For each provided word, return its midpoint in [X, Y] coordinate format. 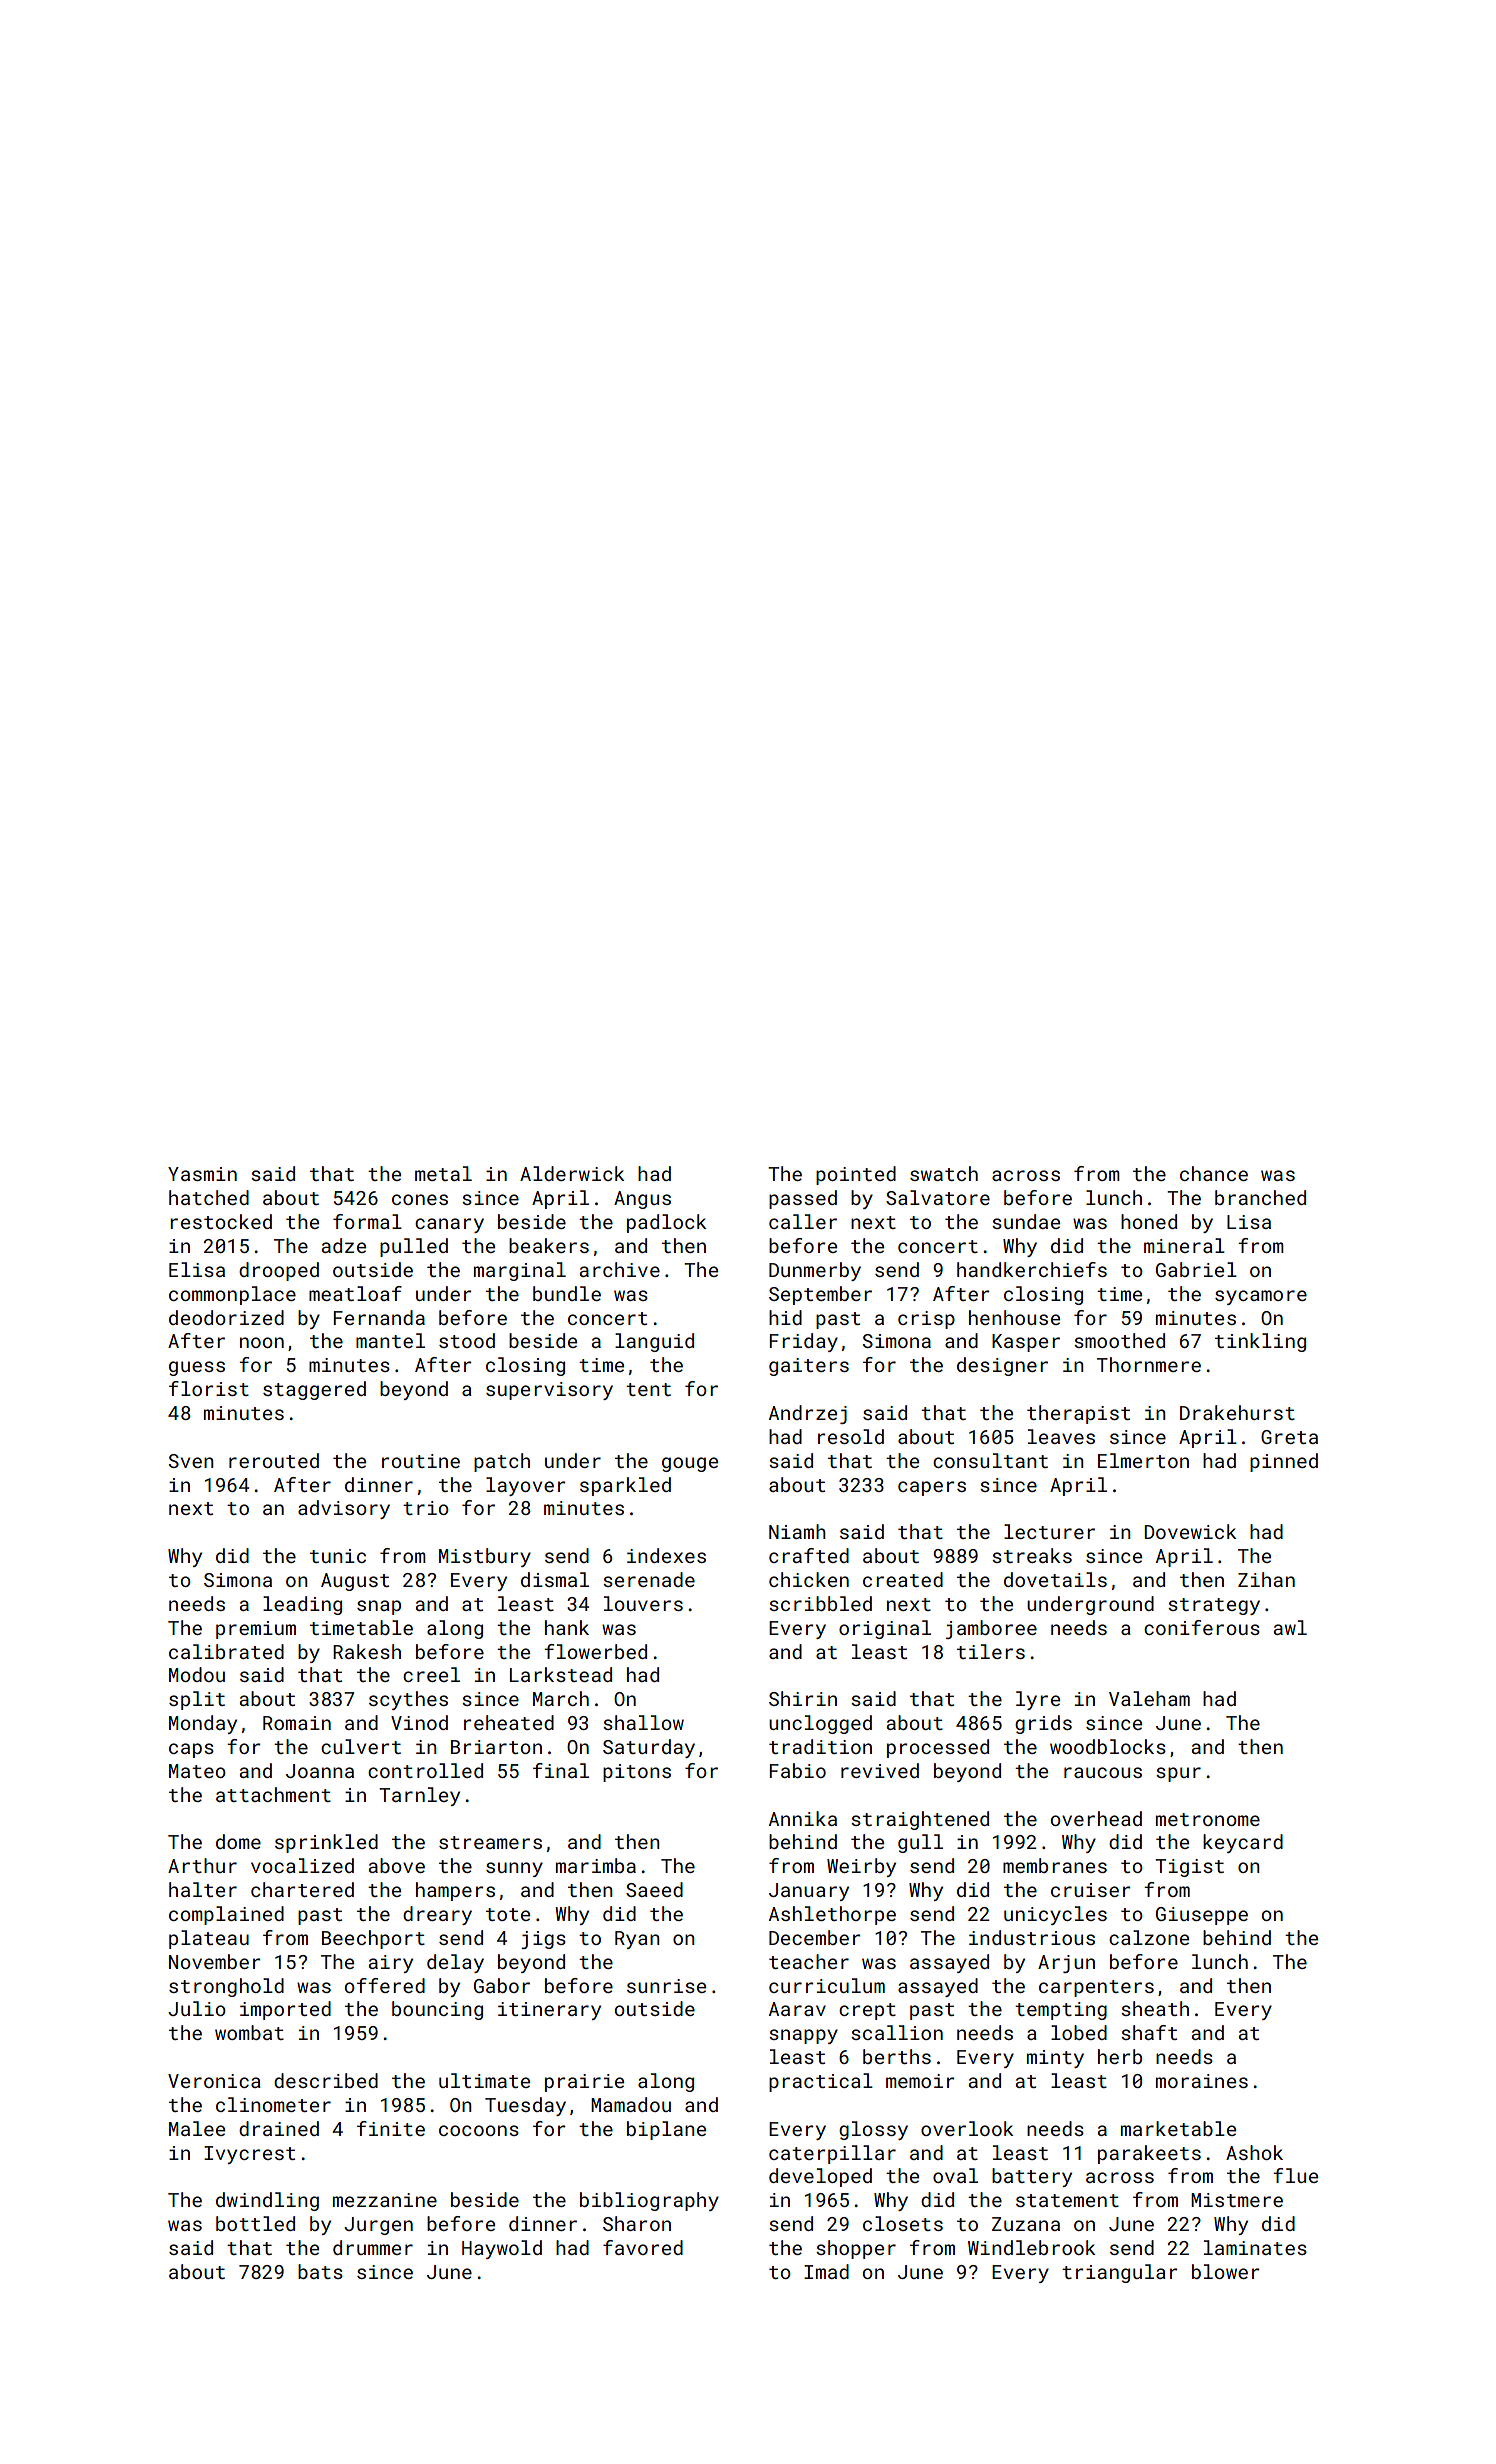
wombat [249, 2032]
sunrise [666, 1986]
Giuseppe [1202, 1916]
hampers [455, 1891]
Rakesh [367, 1651]
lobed [1079, 2032]
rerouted [274, 1460]
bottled [255, 2223]
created [903, 1579]
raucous [1103, 1772]
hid [785, 1317]
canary [449, 1225]
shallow [643, 1722]
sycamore [1261, 1297]
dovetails [1055, 1579]
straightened [920, 1820]
